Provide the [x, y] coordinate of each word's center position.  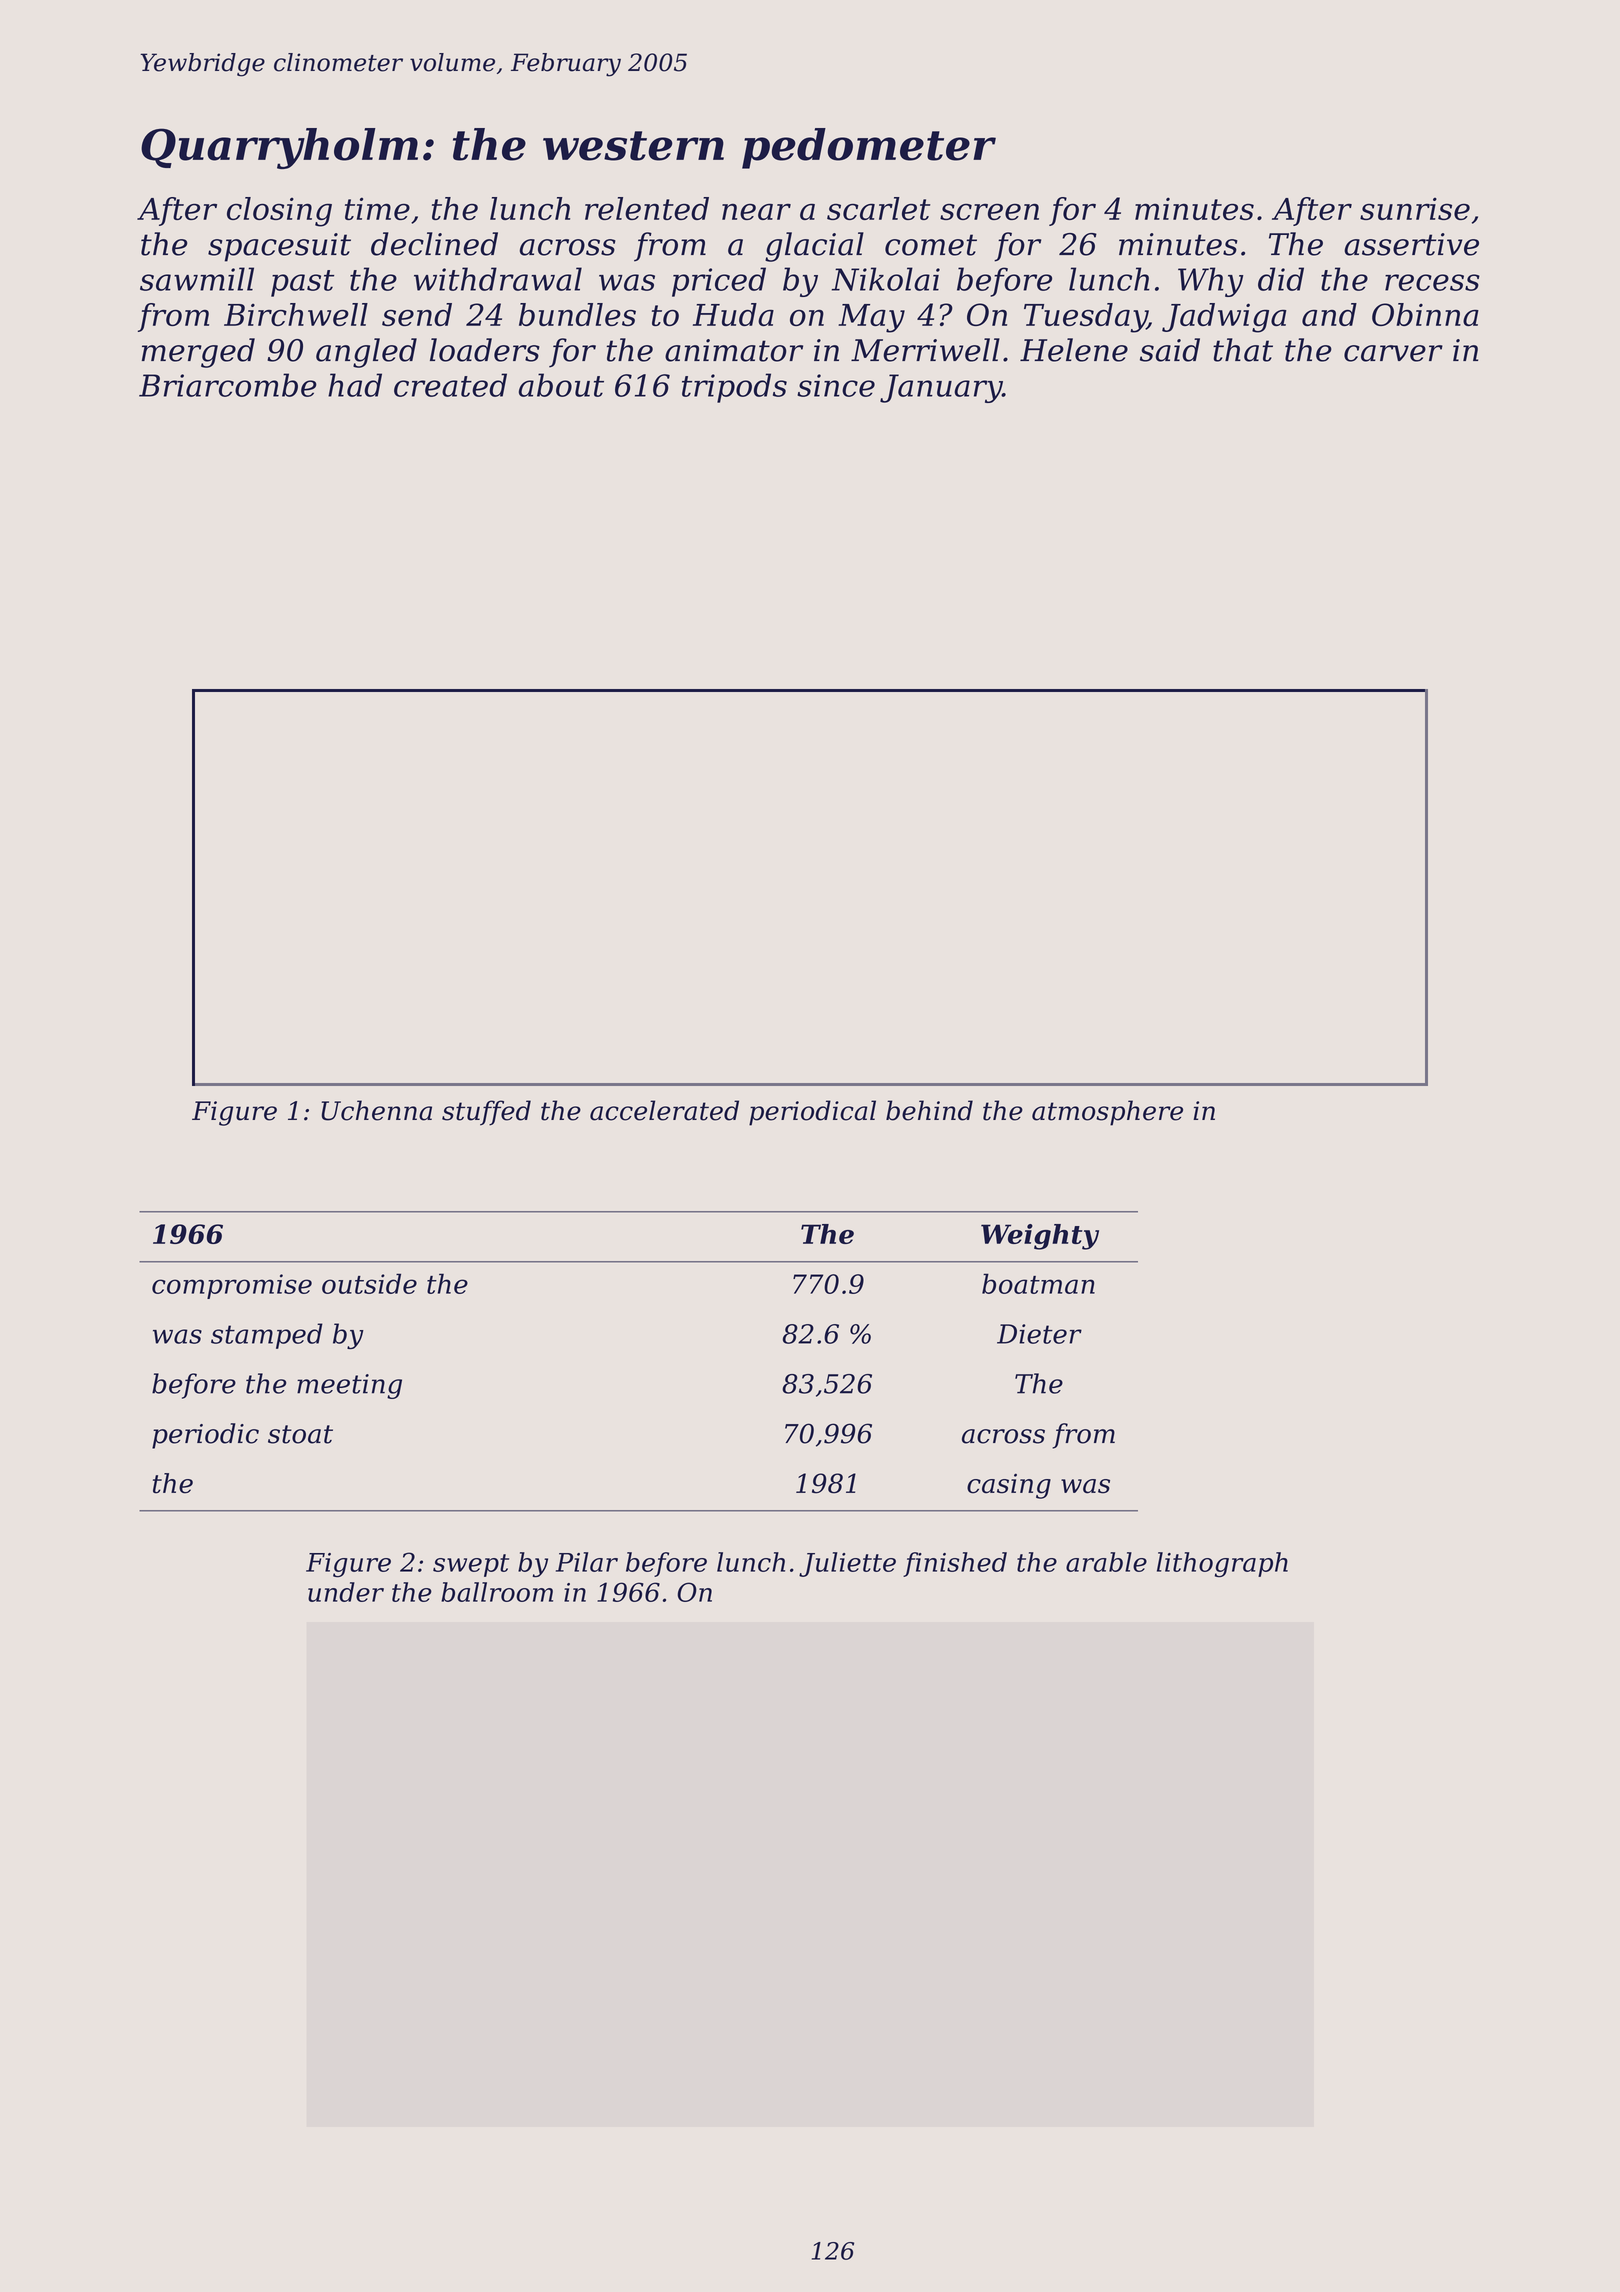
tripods [734, 388]
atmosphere [1107, 1113]
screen [989, 211]
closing [279, 212]
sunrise [1415, 209]
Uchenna [377, 1110]
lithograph [1222, 1565]
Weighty [1040, 1237]
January [941, 388]
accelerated [664, 1110]
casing [1009, 1486]
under [346, 1592]
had [355, 385]
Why [1210, 282]
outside [369, 1283]
